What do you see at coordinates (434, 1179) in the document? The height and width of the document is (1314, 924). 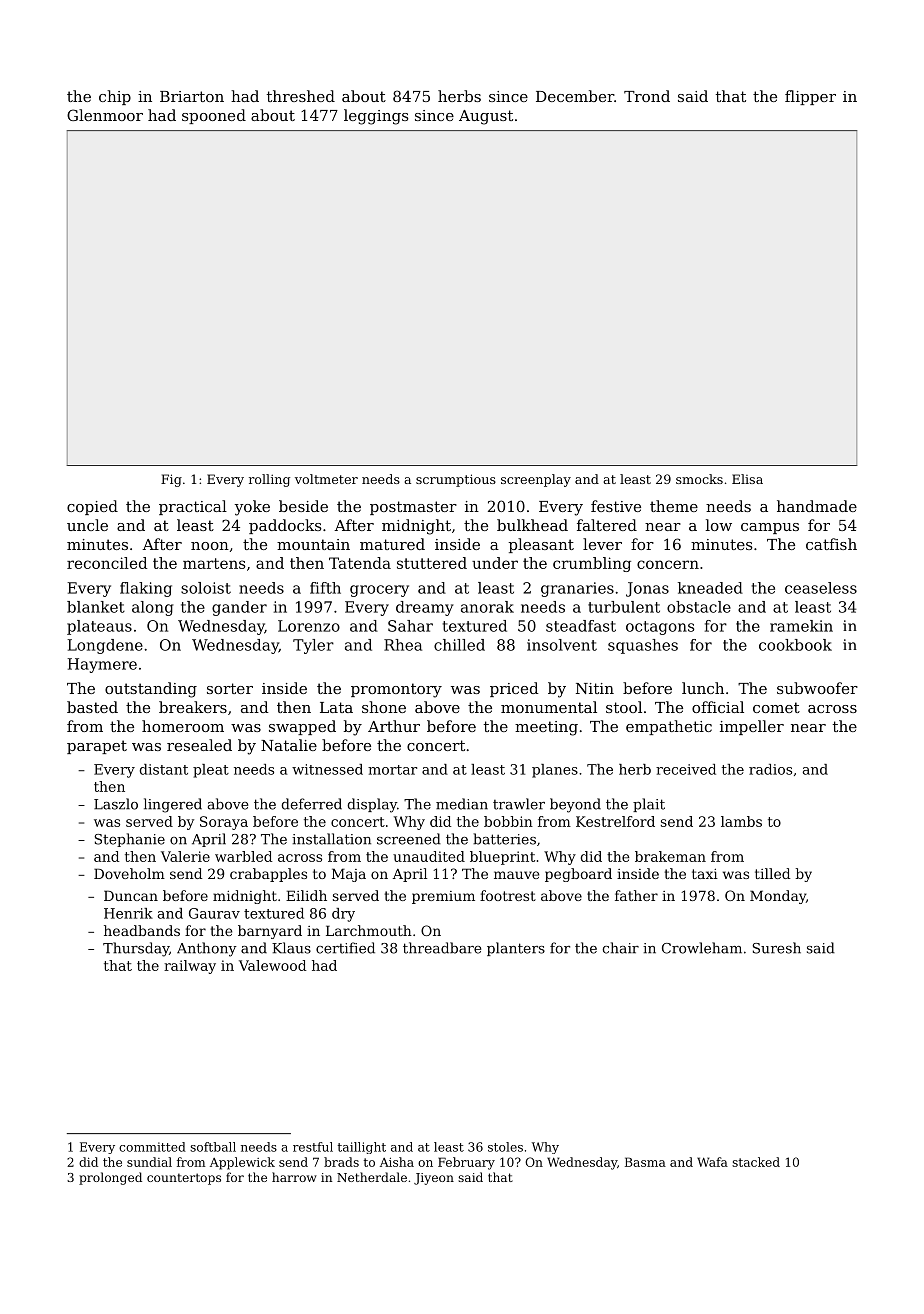 I see `Jiyeon` at bounding box center [434, 1179].
